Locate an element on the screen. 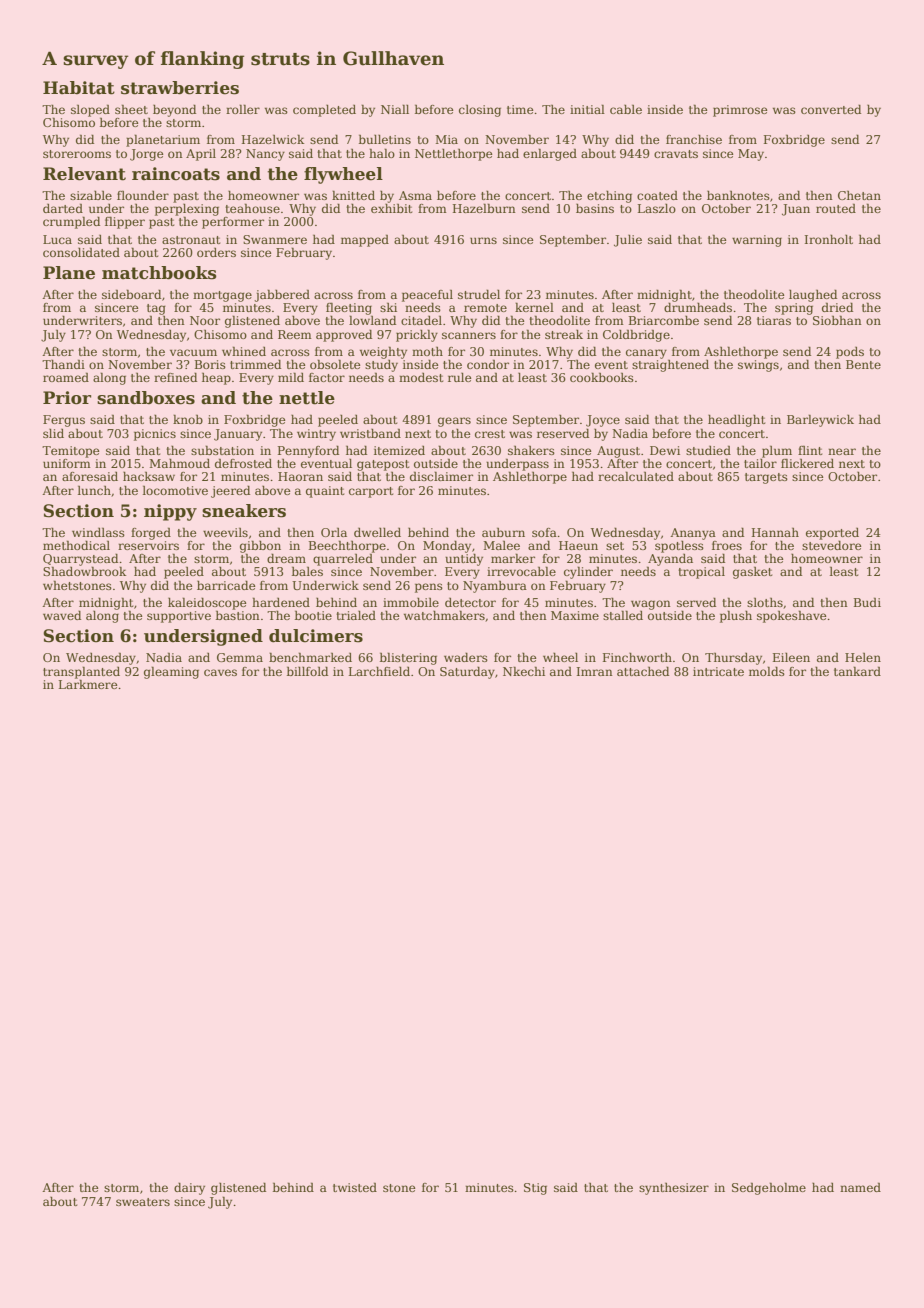 This screenshot has height=1308, width=924. sheet is located at coordinates (131, 109).
